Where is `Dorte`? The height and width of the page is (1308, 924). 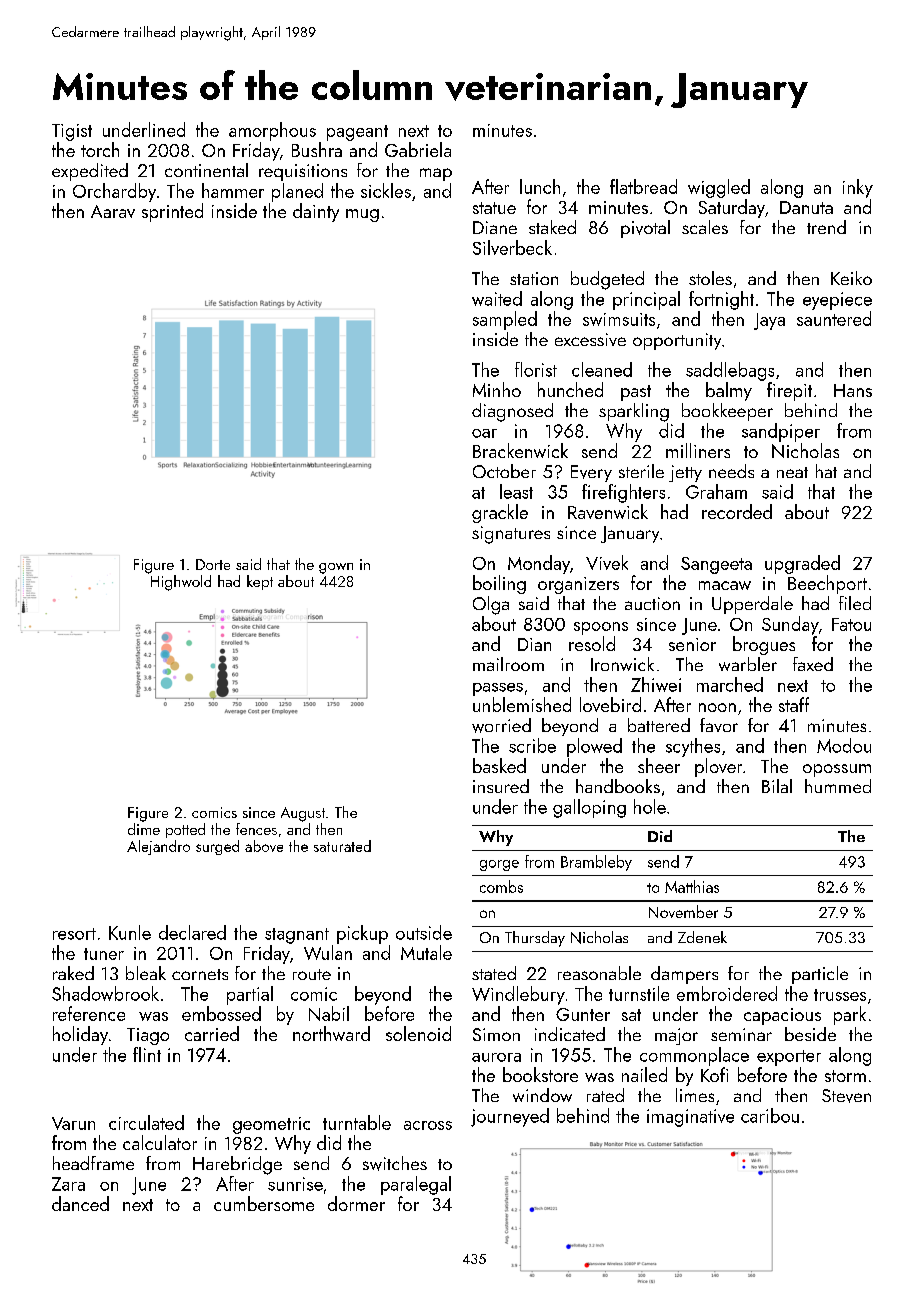
Dorte is located at coordinates (213, 564).
